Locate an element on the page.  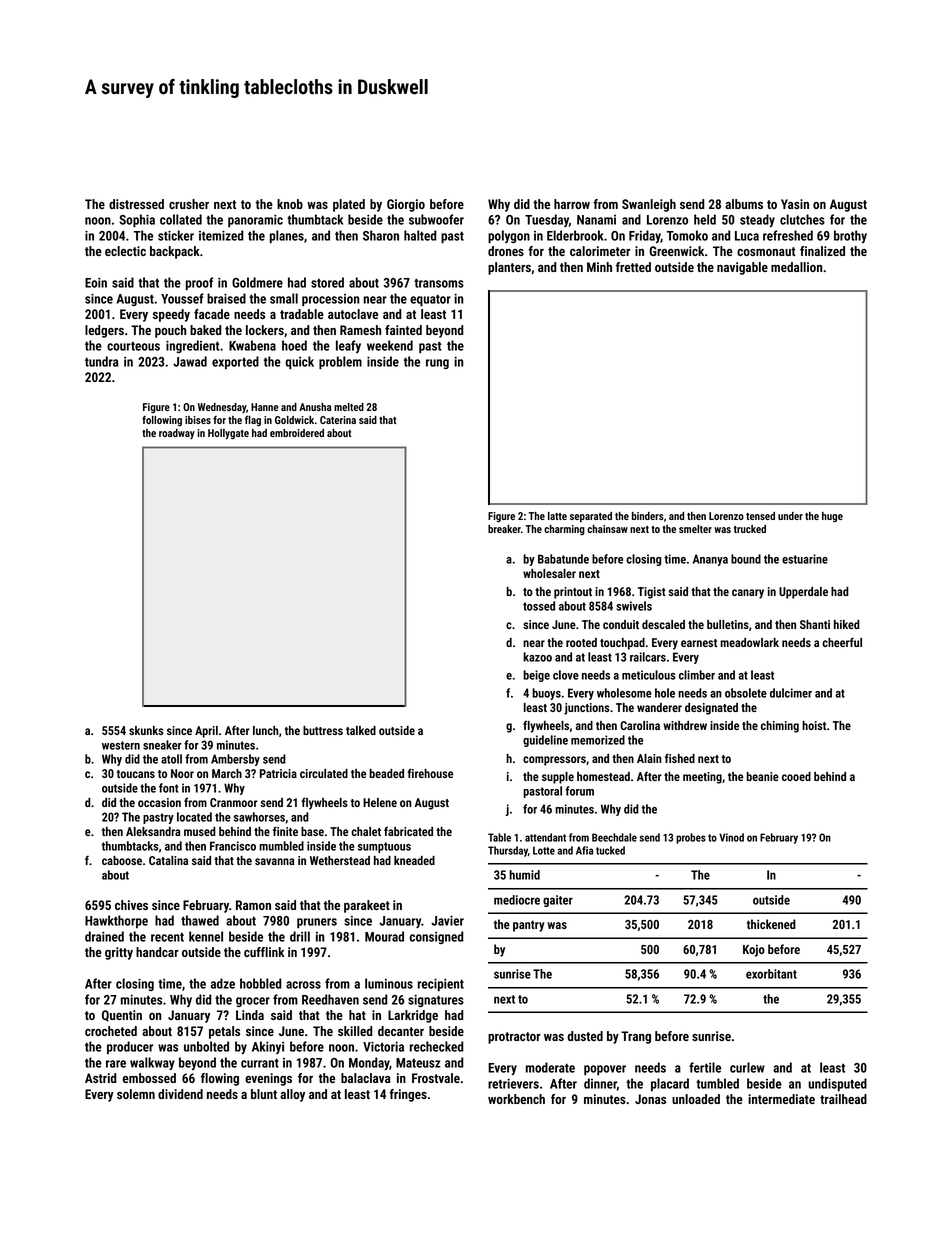
alloy is located at coordinates (292, 1095).
